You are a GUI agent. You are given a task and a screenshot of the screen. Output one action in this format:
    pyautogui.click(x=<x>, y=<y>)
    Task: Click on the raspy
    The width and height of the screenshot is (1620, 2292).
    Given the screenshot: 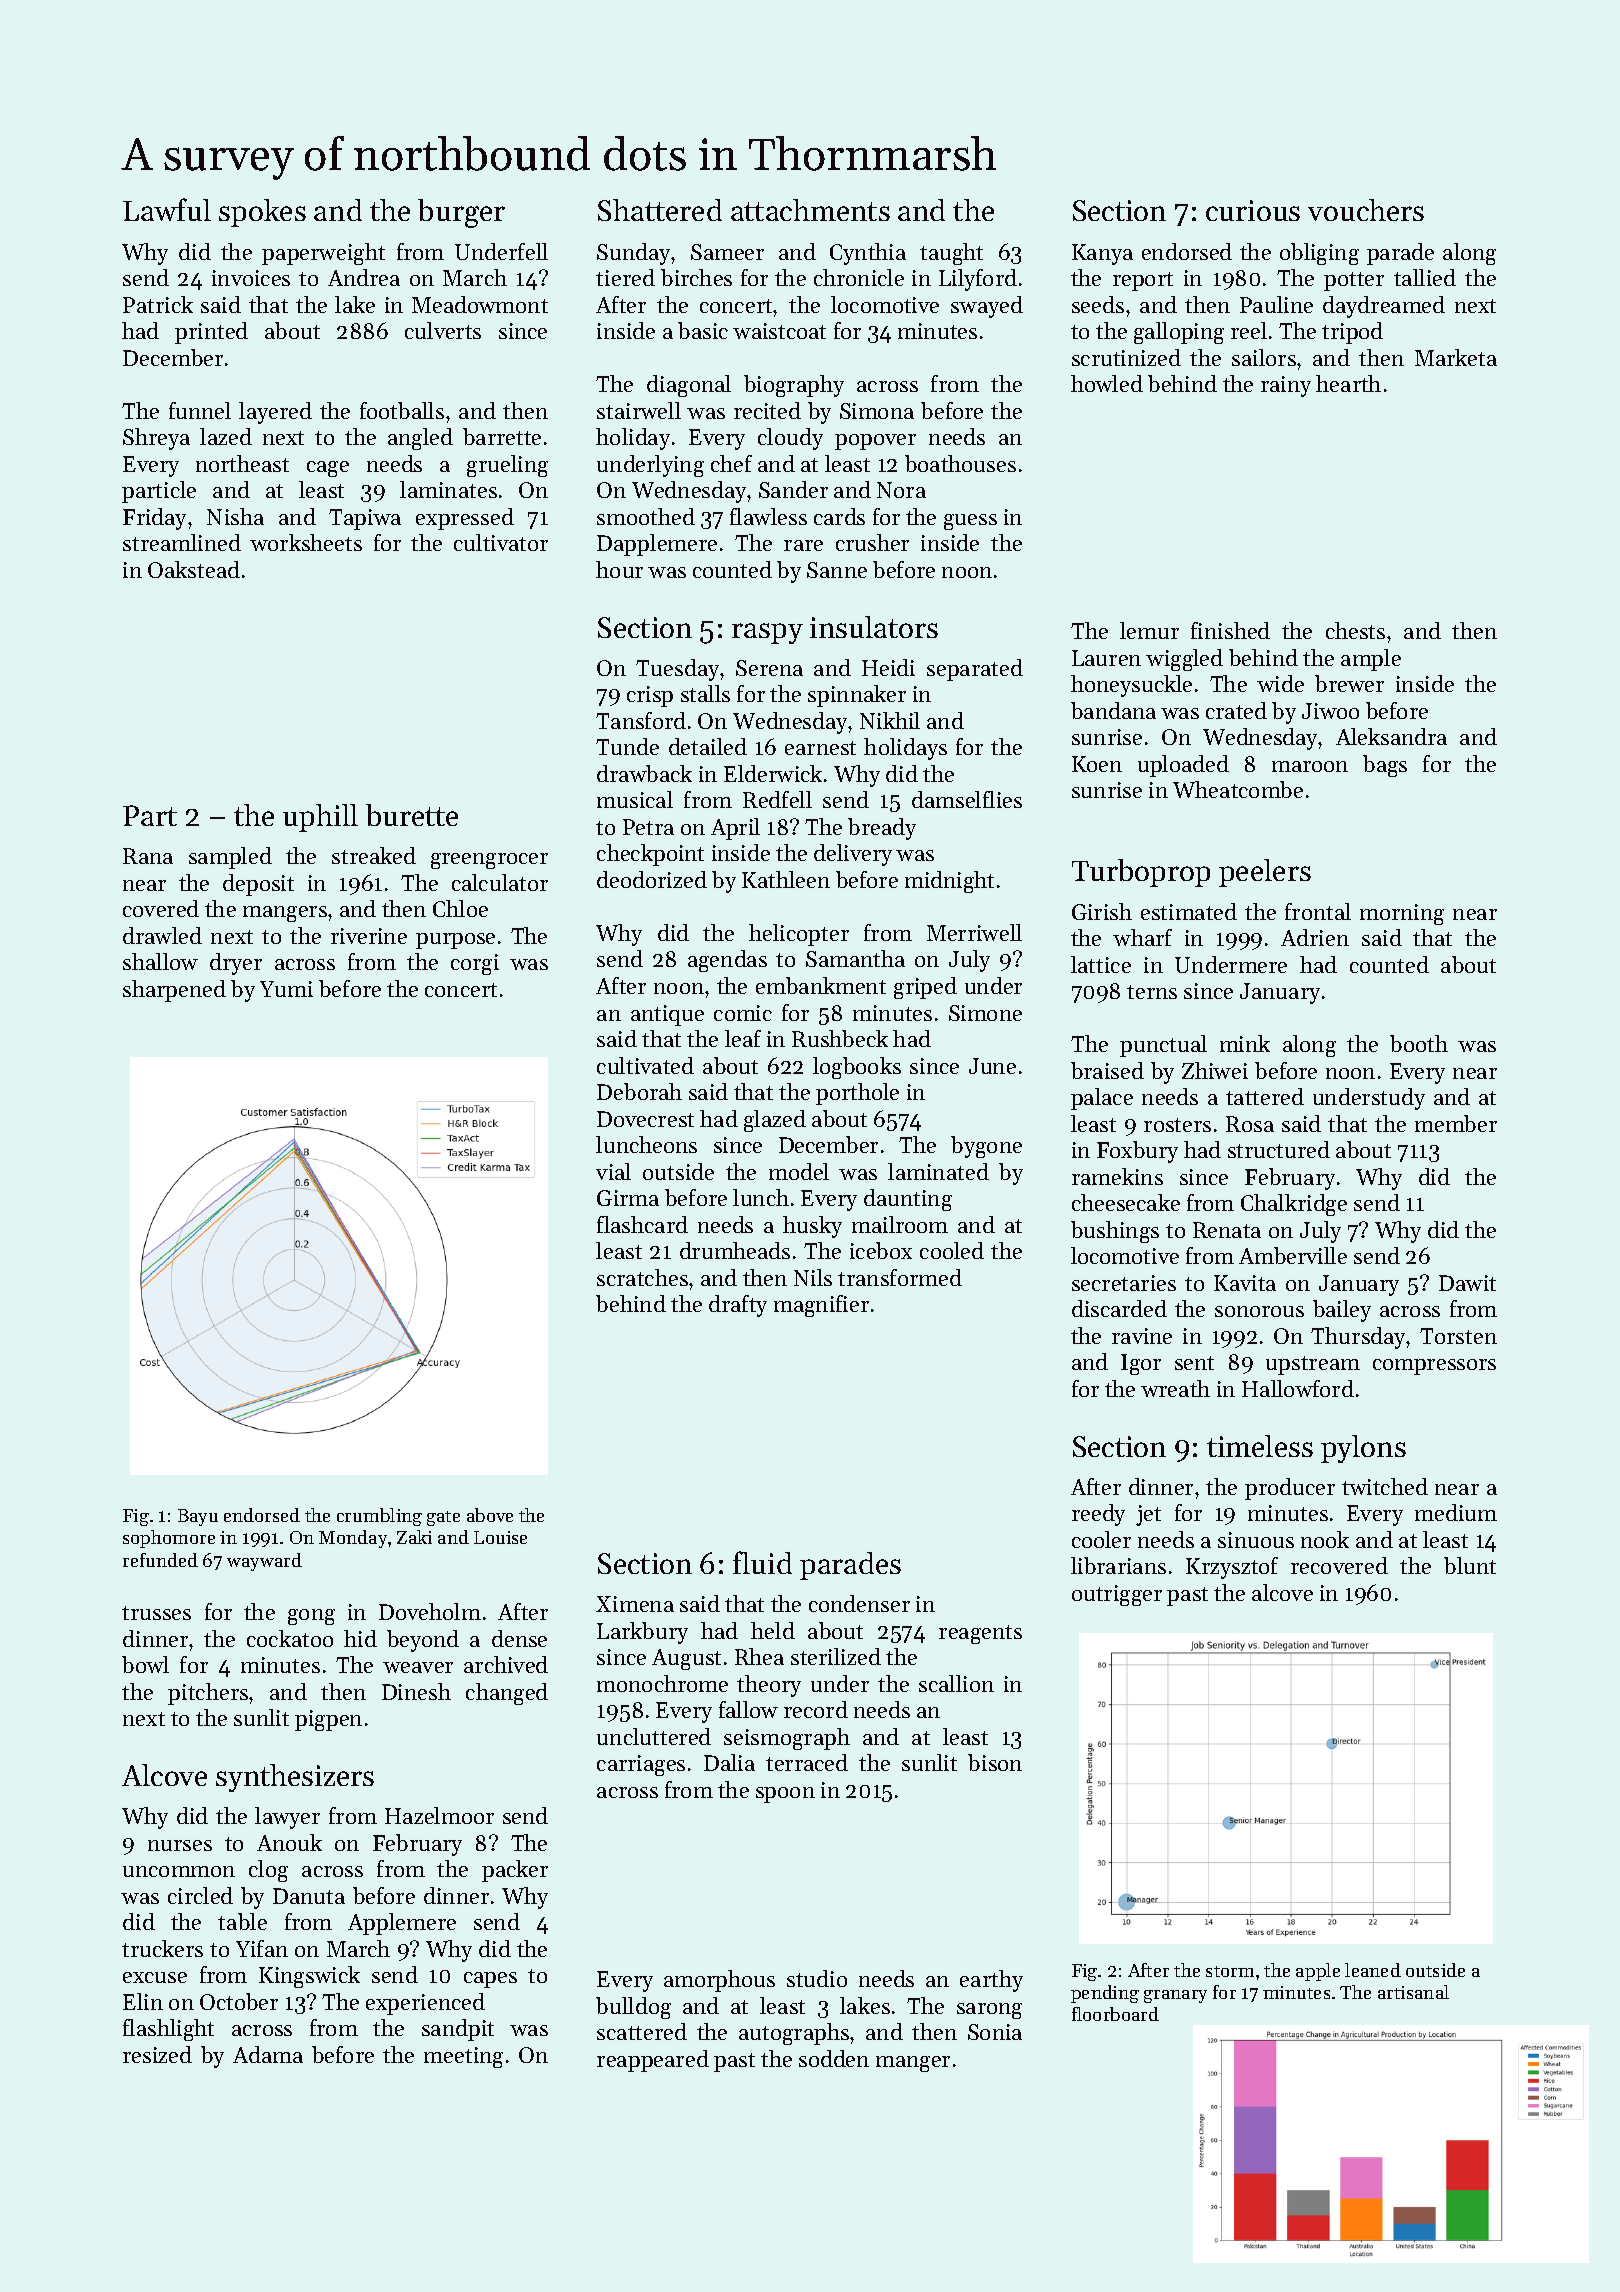 What is the action you would take?
    pyautogui.click(x=767, y=633)
